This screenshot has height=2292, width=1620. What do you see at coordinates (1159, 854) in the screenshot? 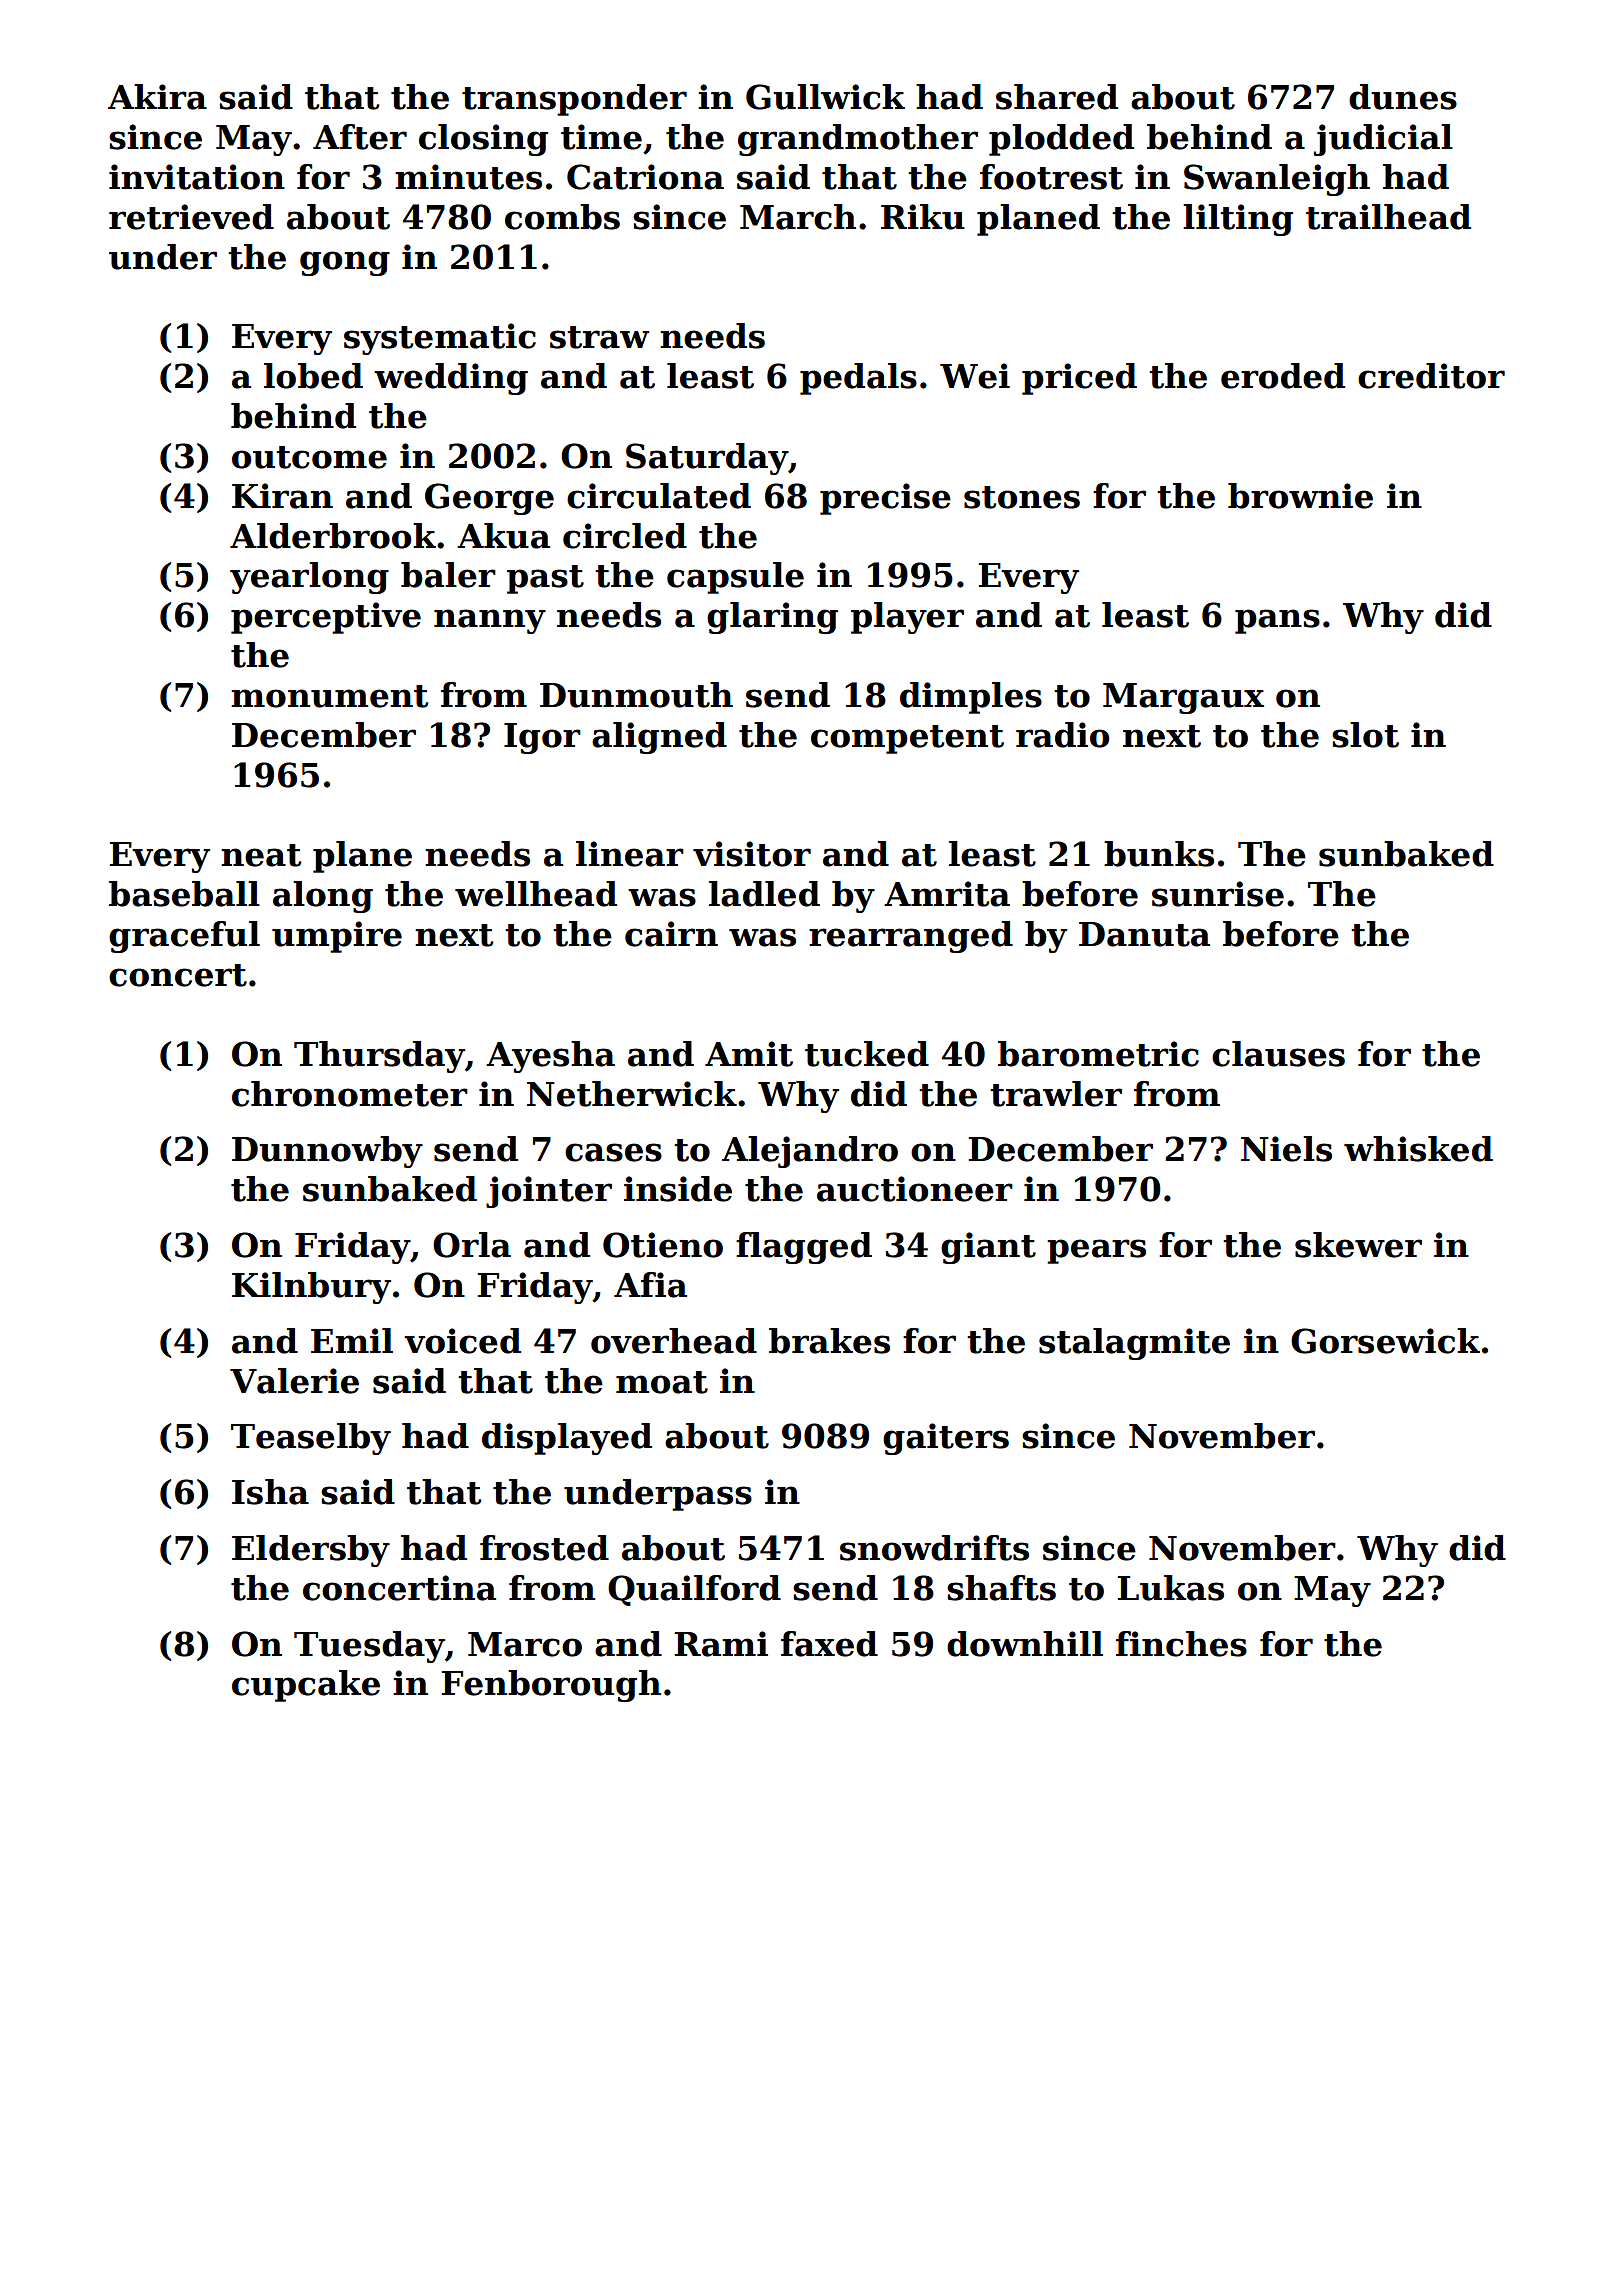
I see `bunks` at bounding box center [1159, 854].
